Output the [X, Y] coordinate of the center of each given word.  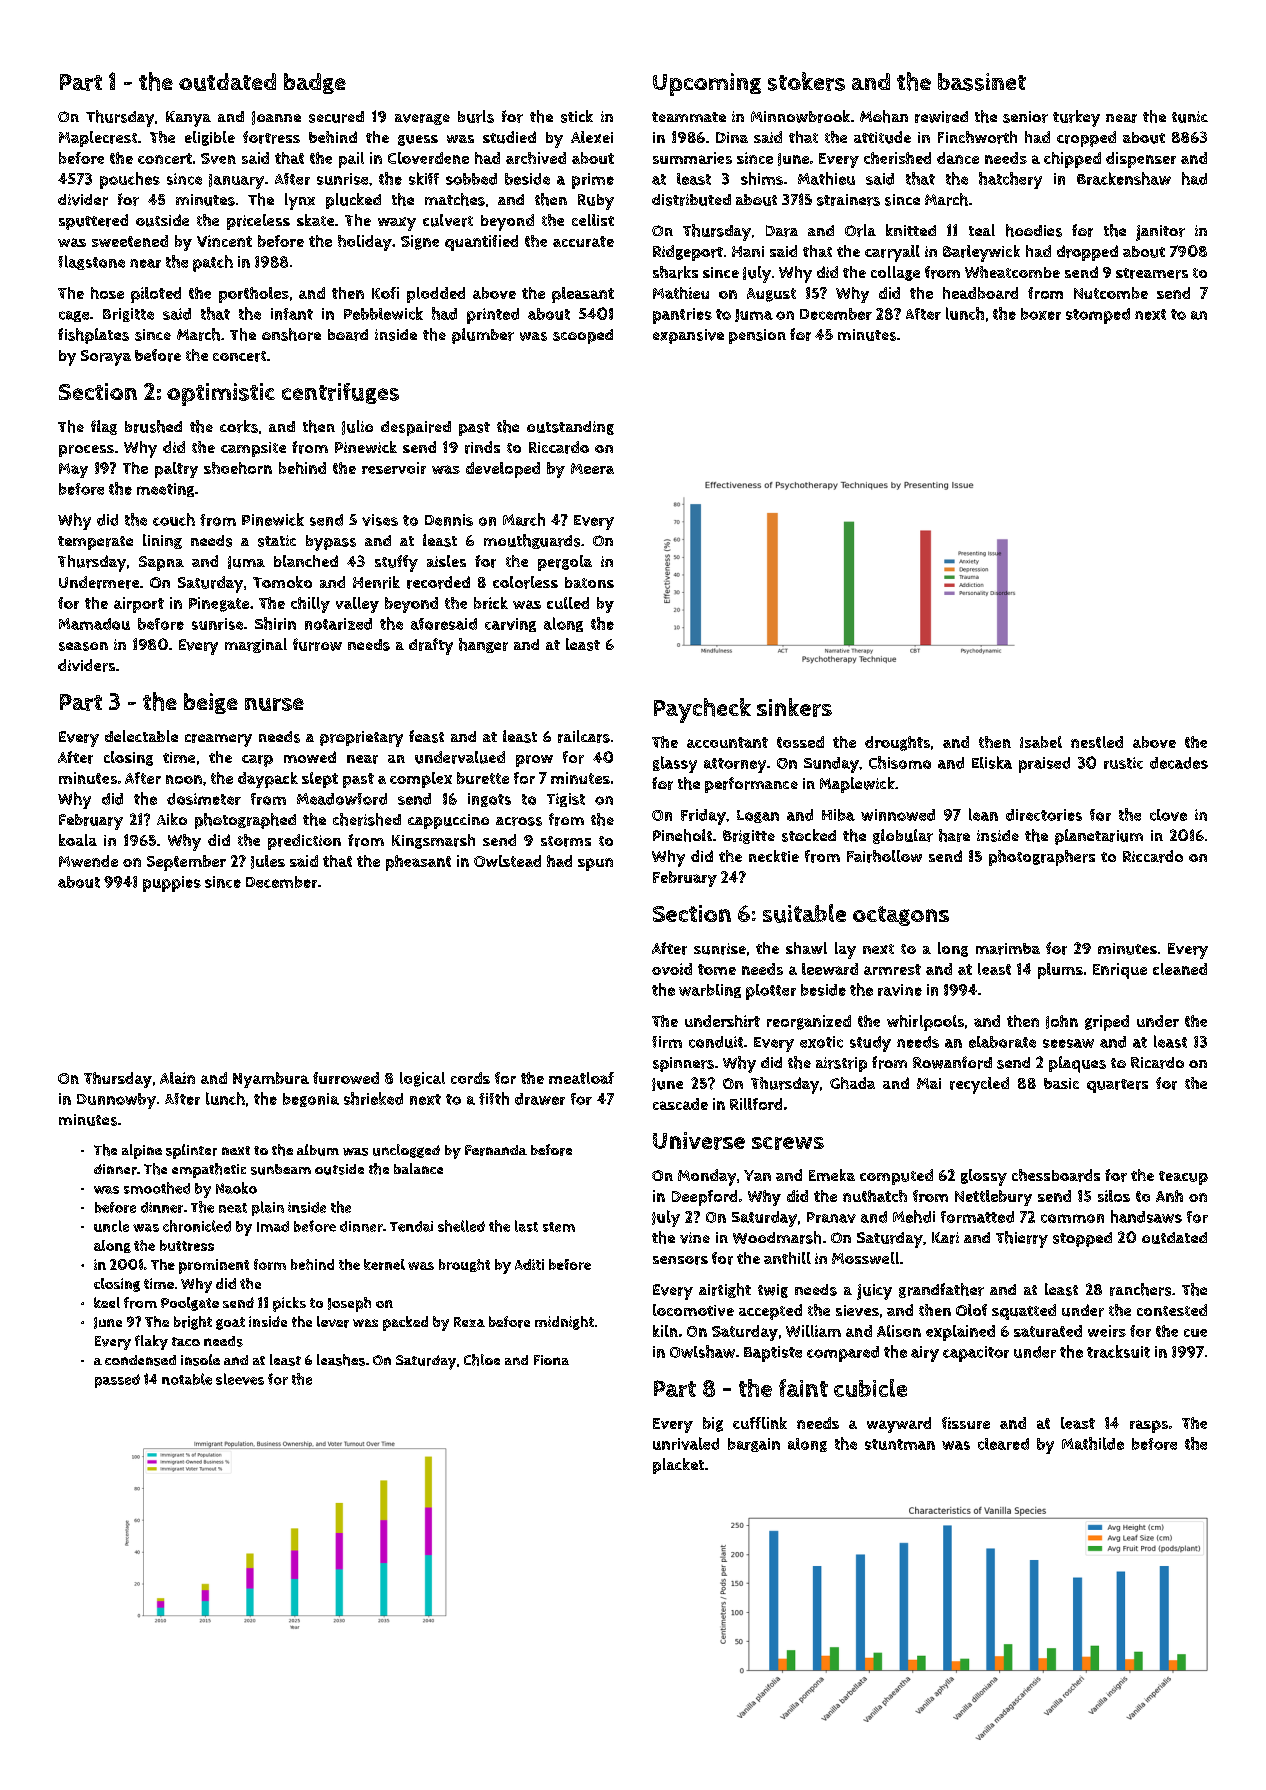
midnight [564, 1323]
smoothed [157, 1188]
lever [333, 1322]
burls [476, 116]
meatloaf [581, 1078]
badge [315, 83]
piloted [156, 295]
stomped [1098, 316]
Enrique [1120, 971]
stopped [1082, 1239]
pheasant [418, 863]
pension [757, 336]
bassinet [982, 82]
